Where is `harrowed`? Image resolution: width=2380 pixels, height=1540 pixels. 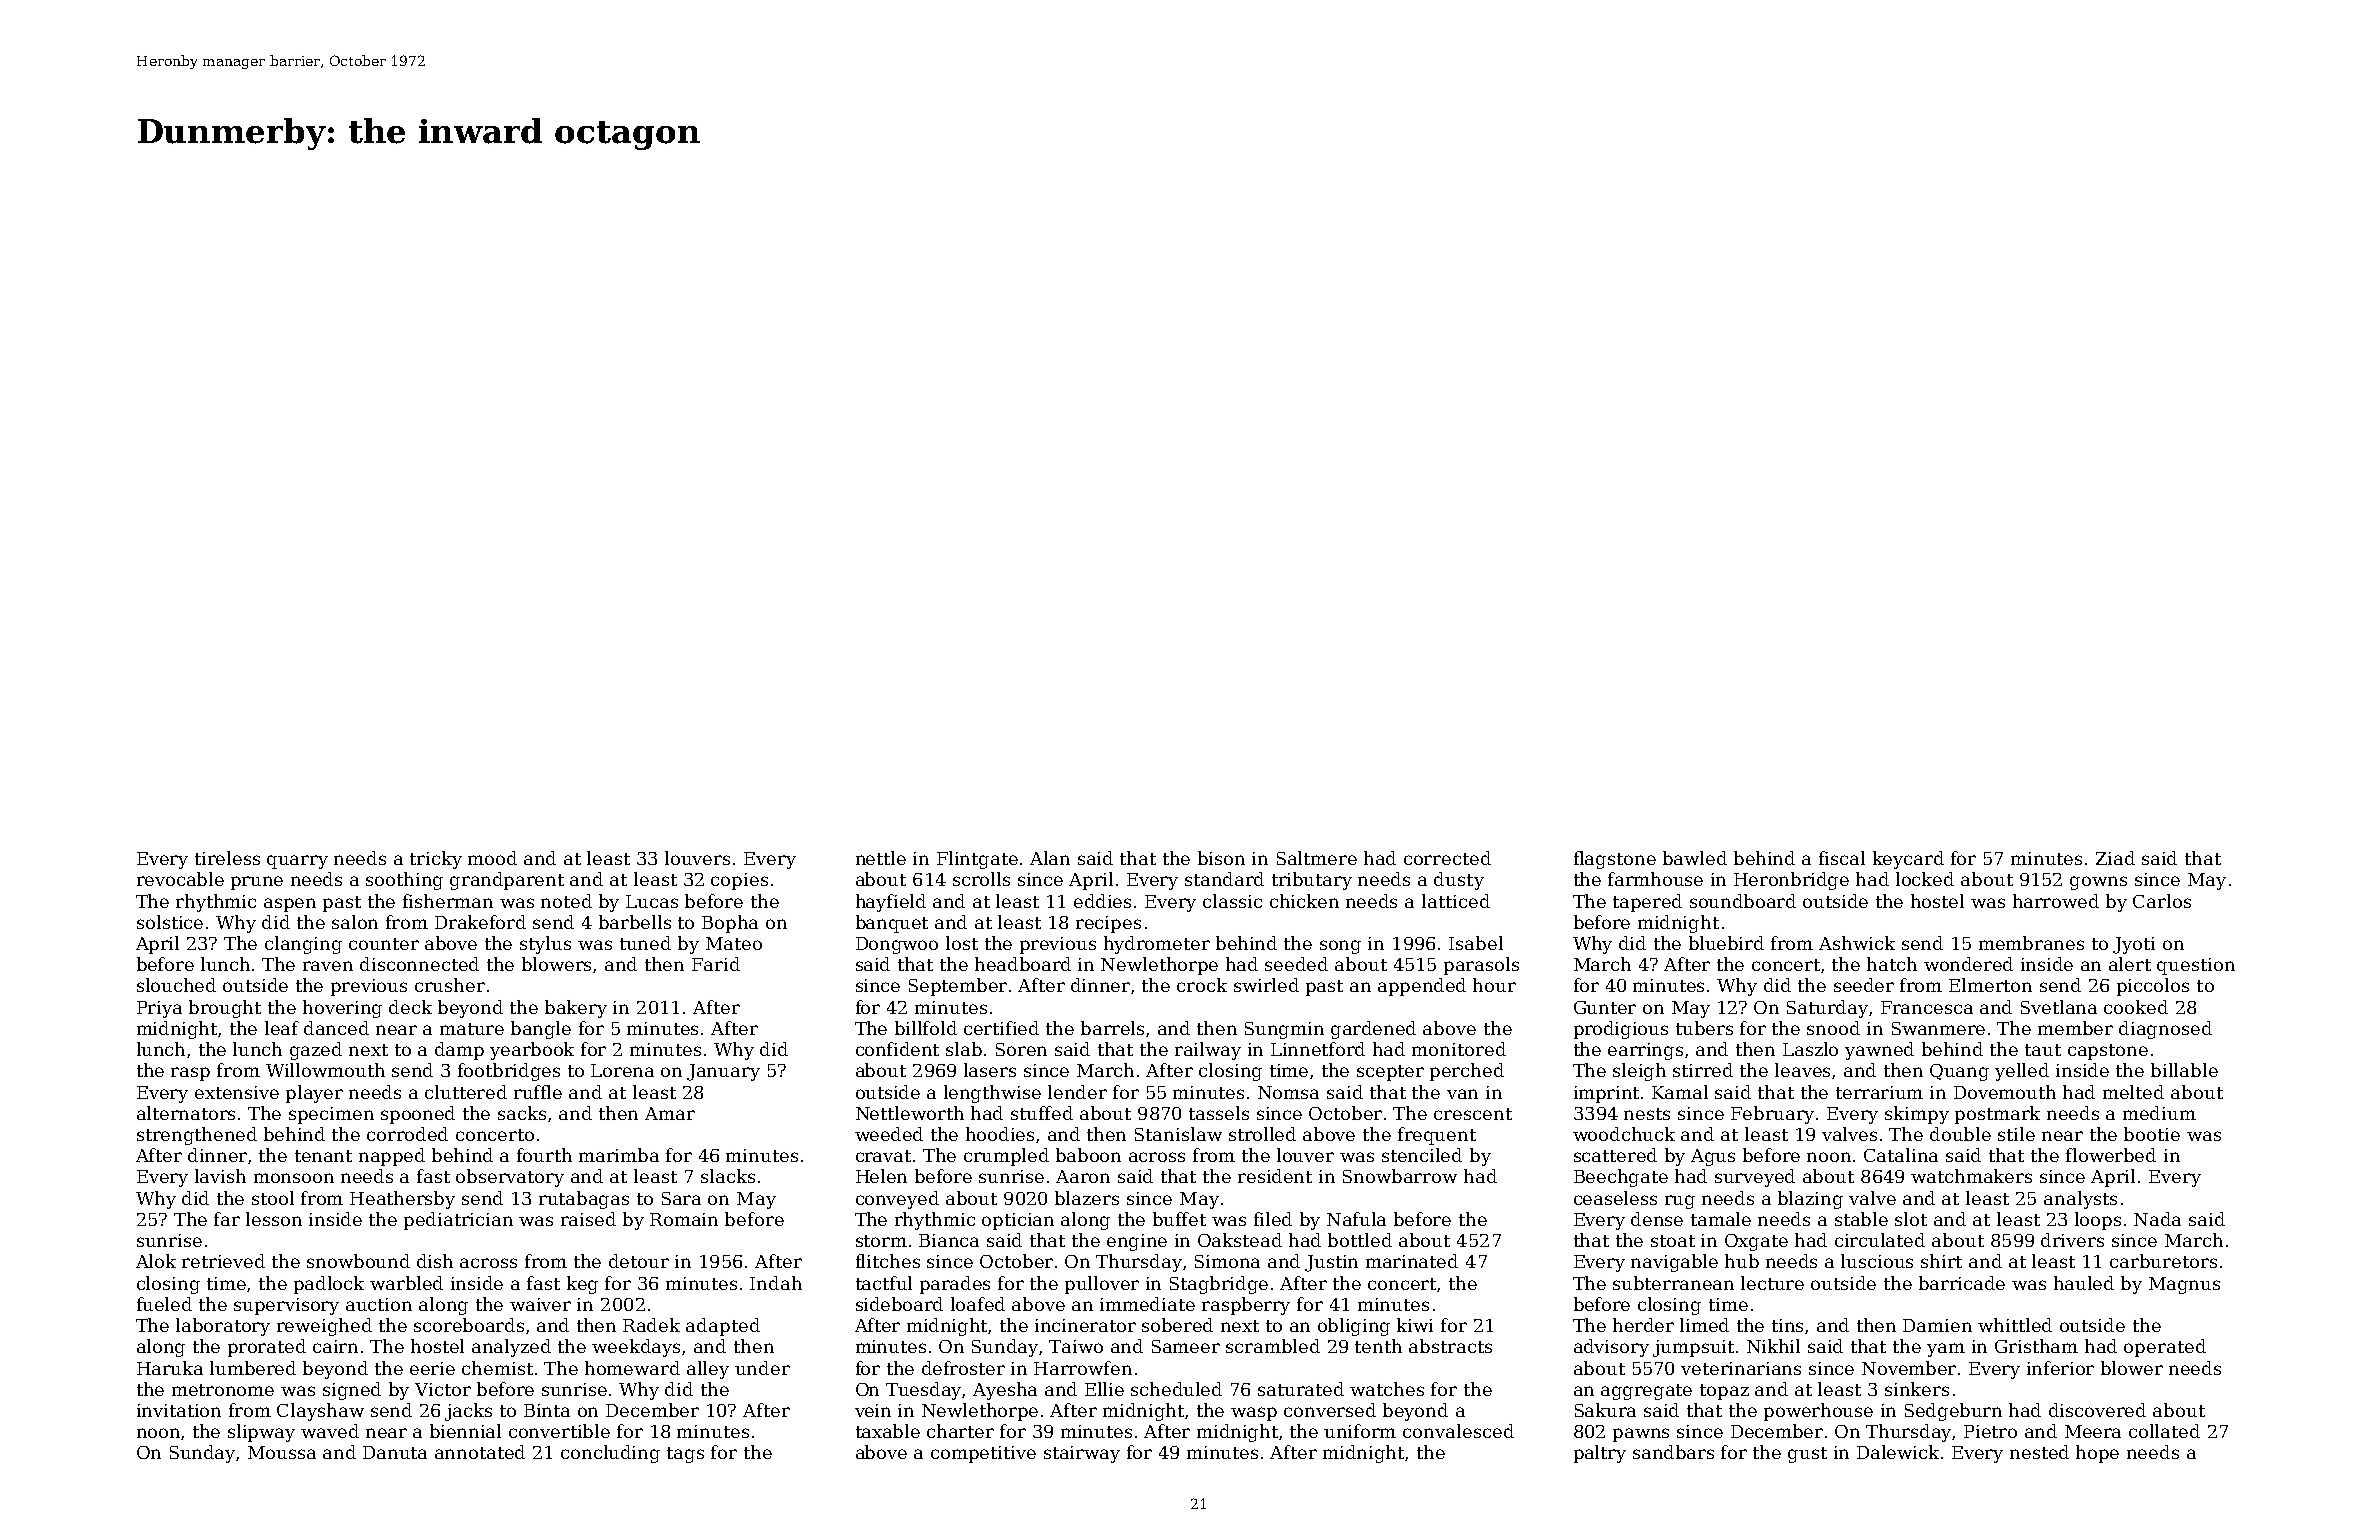 harrowed is located at coordinates (2056, 901).
